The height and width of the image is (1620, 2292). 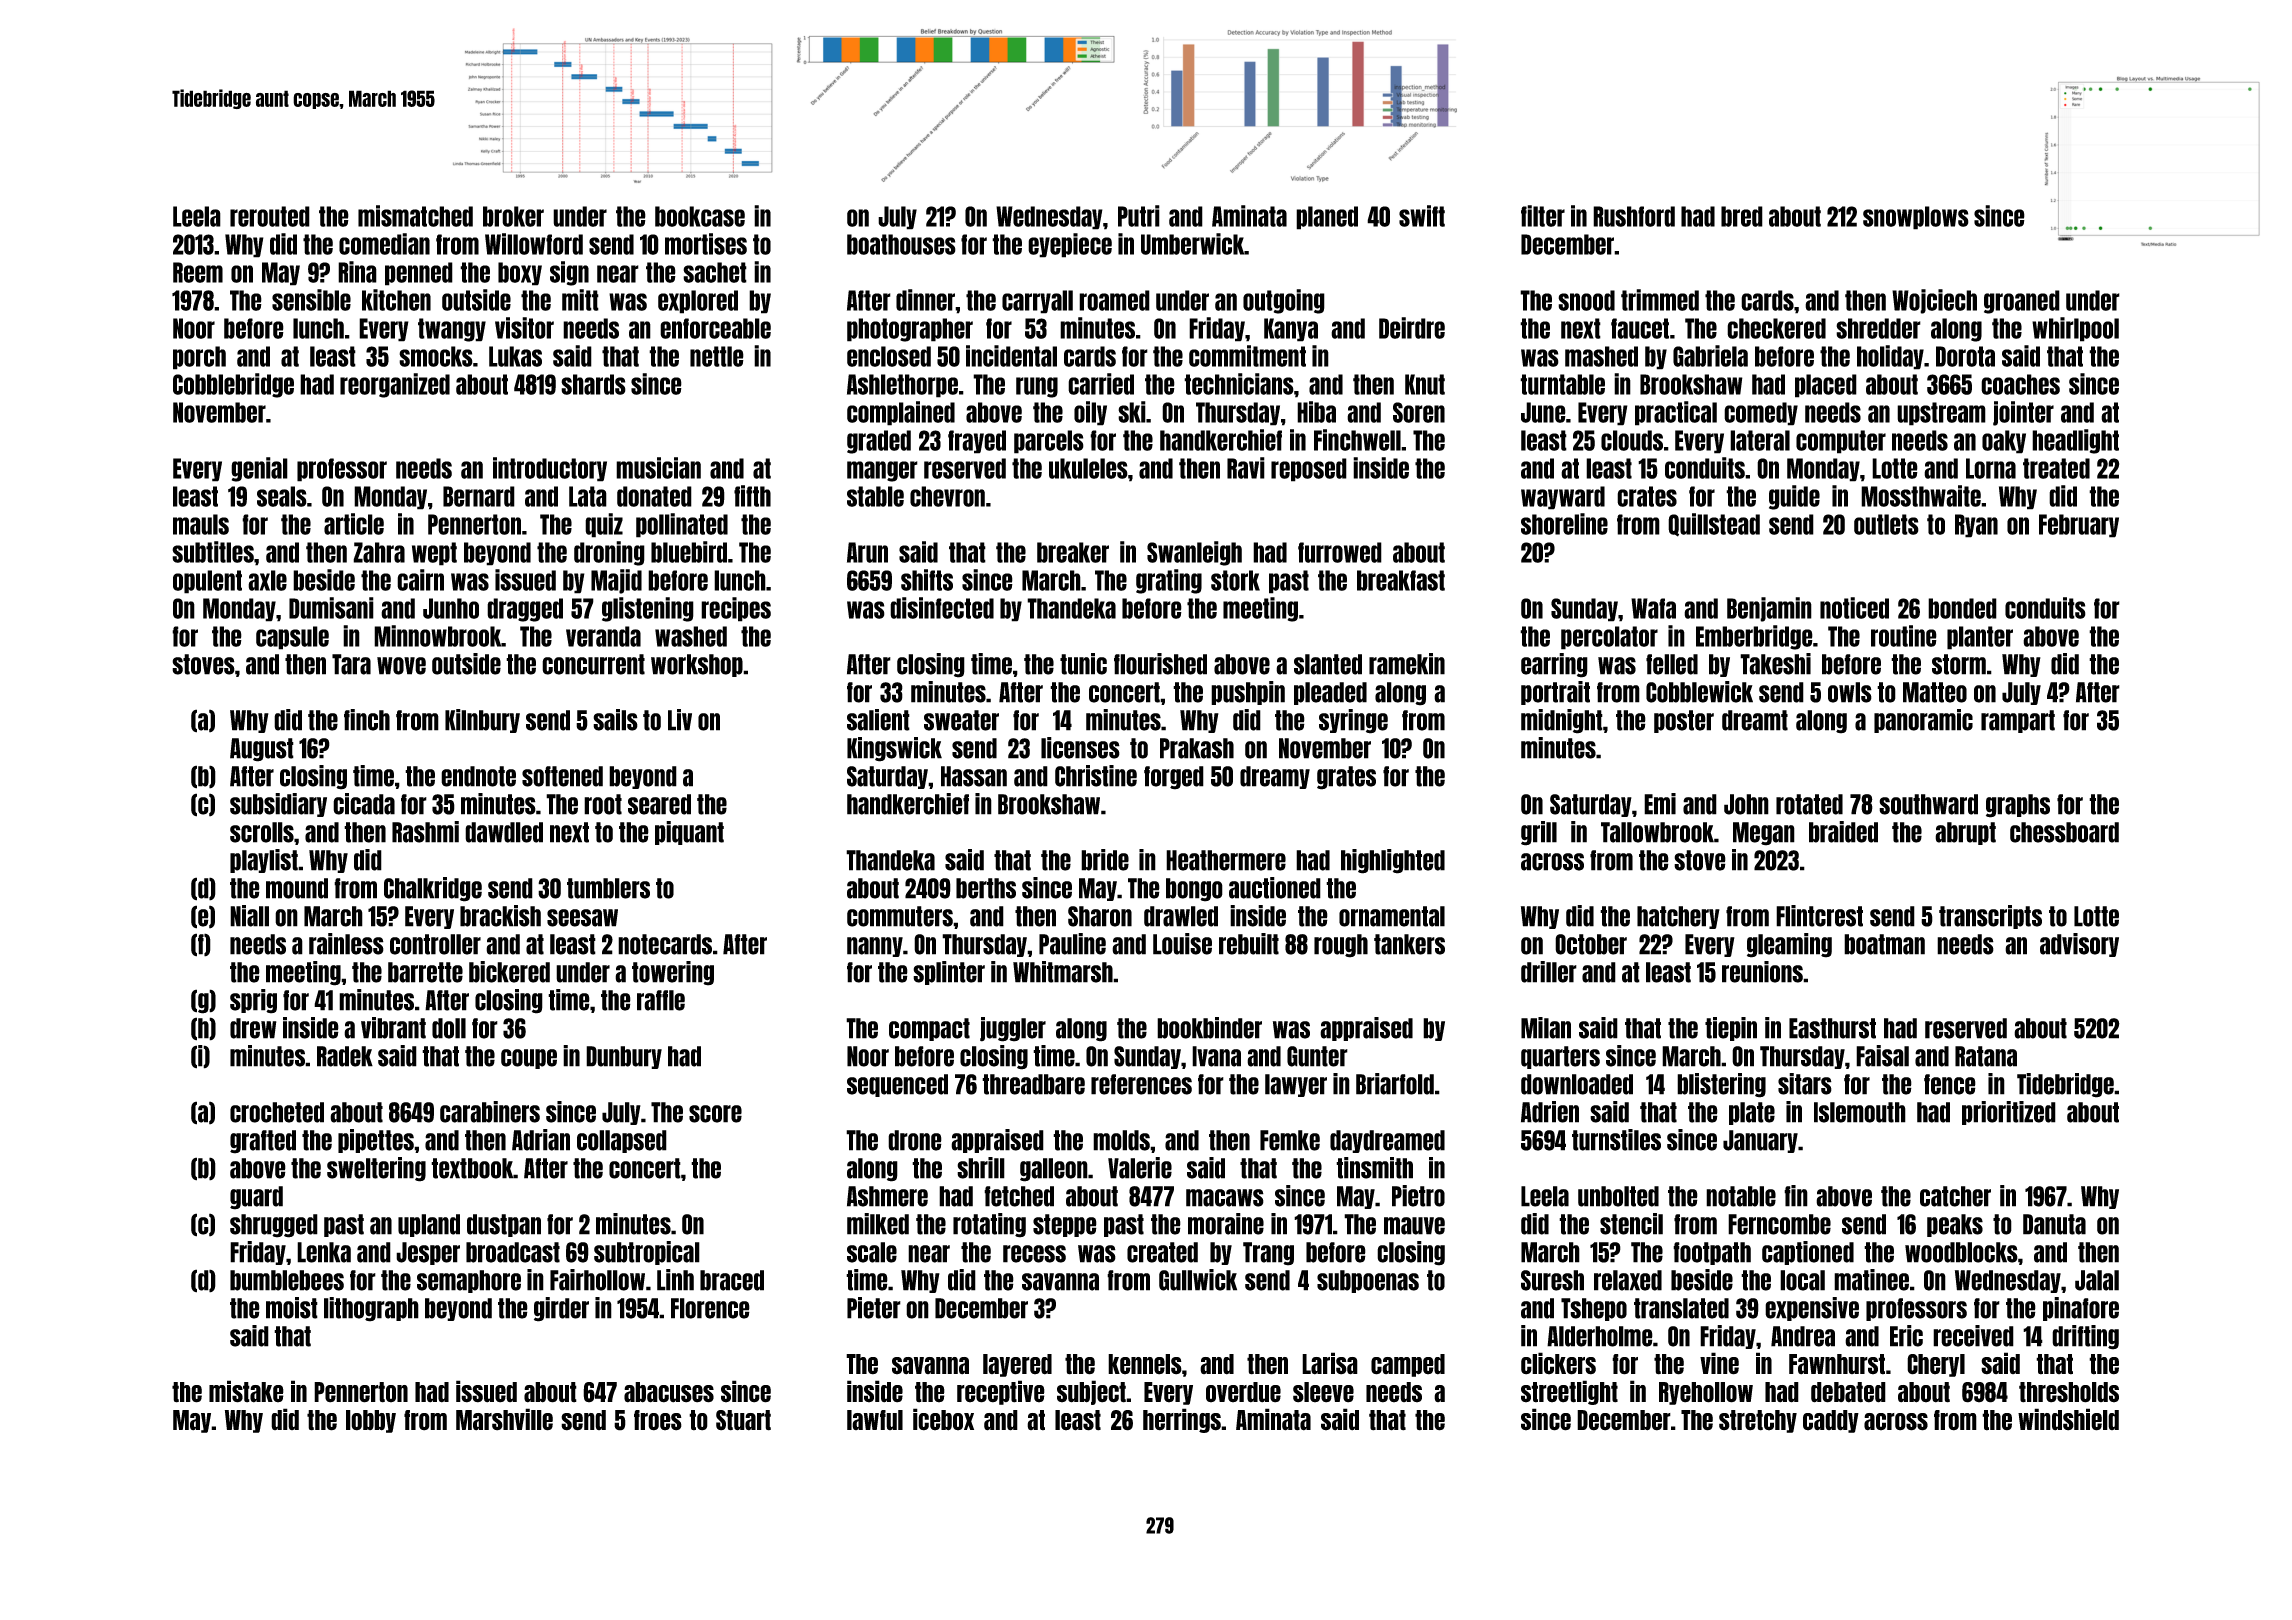 What do you see at coordinates (351, 664) in the image?
I see `Tara` at bounding box center [351, 664].
